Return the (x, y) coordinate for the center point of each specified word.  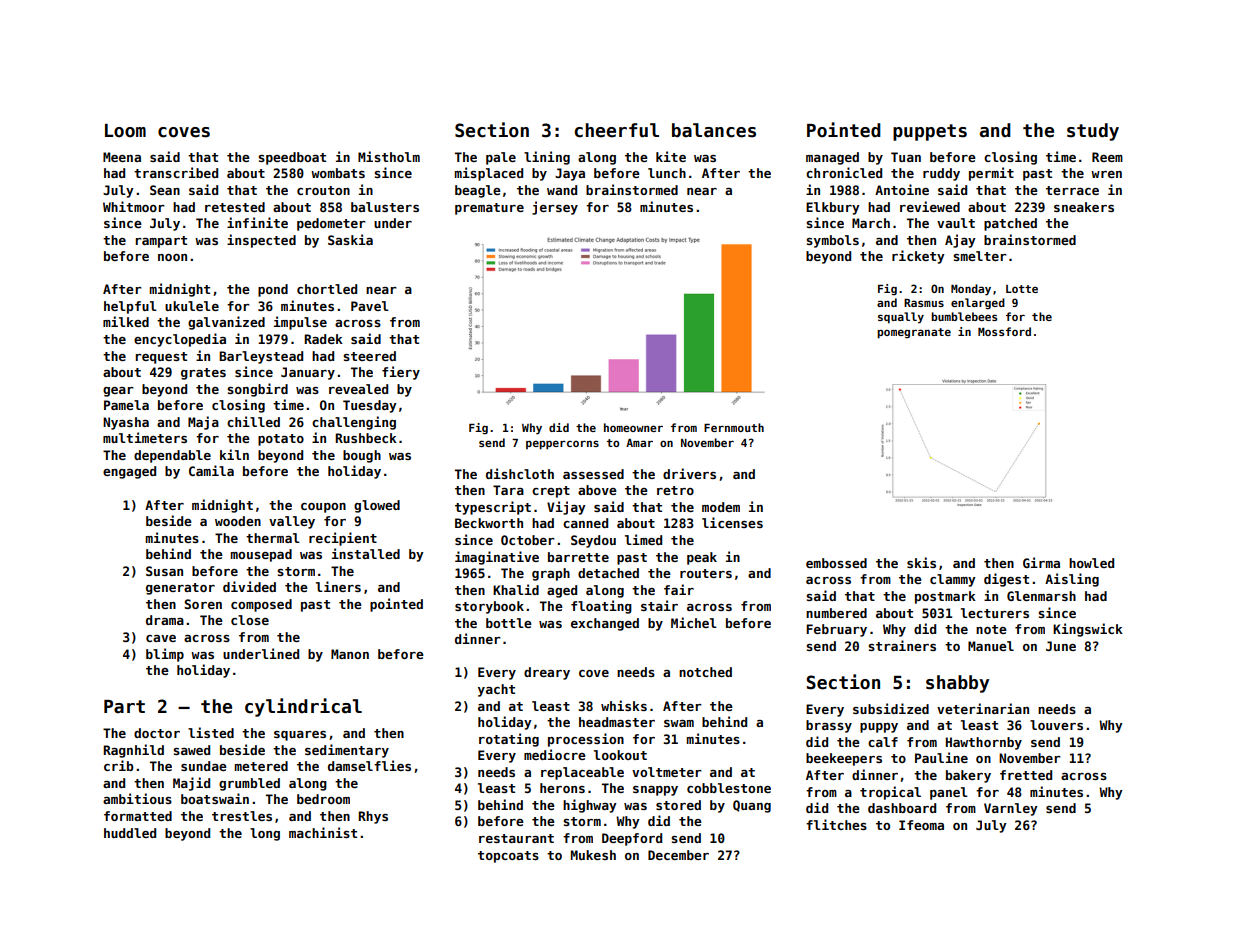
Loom (125, 131)
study (1093, 132)
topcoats (508, 857)
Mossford (1004, 331)
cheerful (616, 130)
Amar (639, 443)
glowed (377, 506)
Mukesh (593, 855)
